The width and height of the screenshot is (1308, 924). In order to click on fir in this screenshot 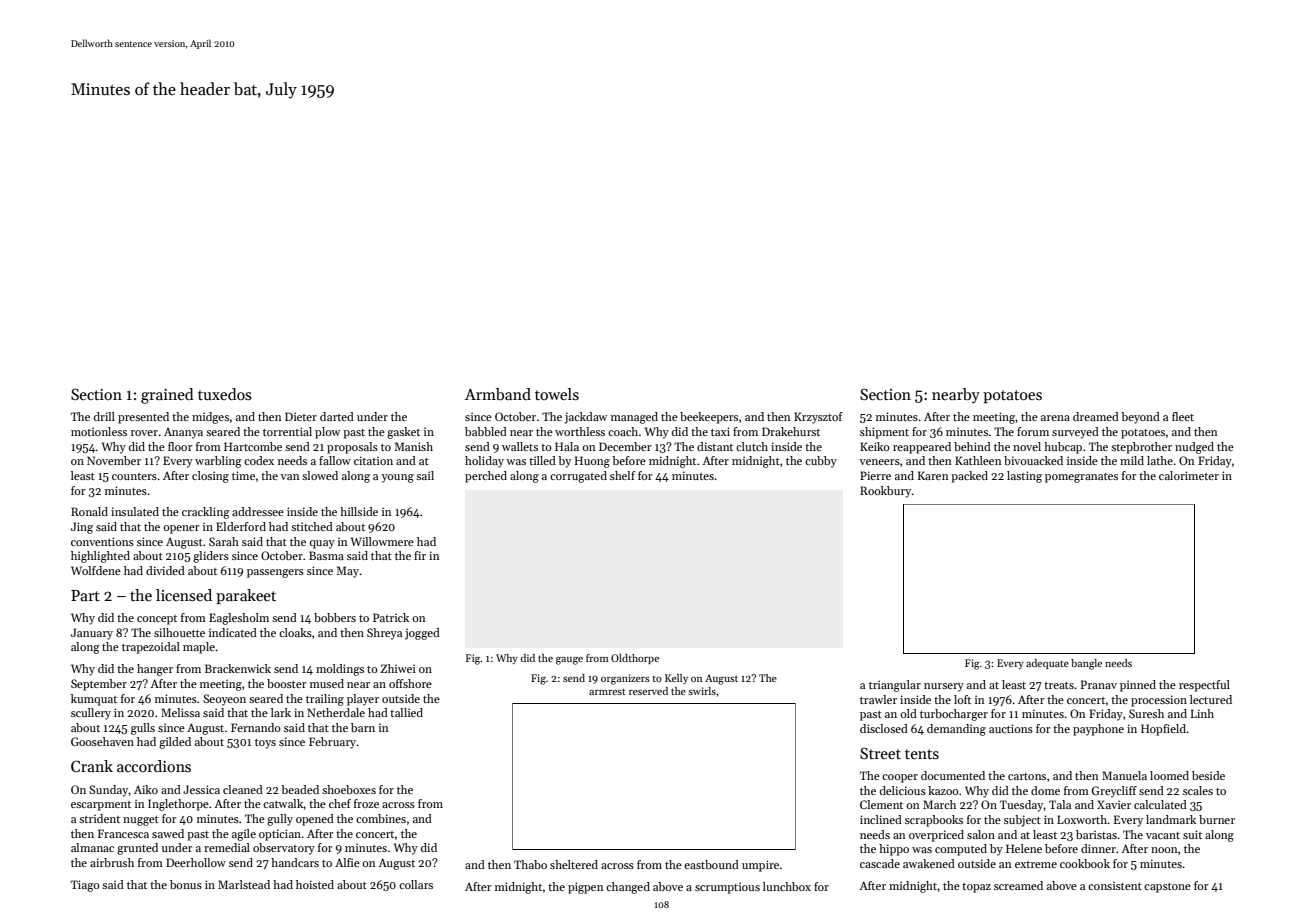, I will do `click(420, 555)`.
